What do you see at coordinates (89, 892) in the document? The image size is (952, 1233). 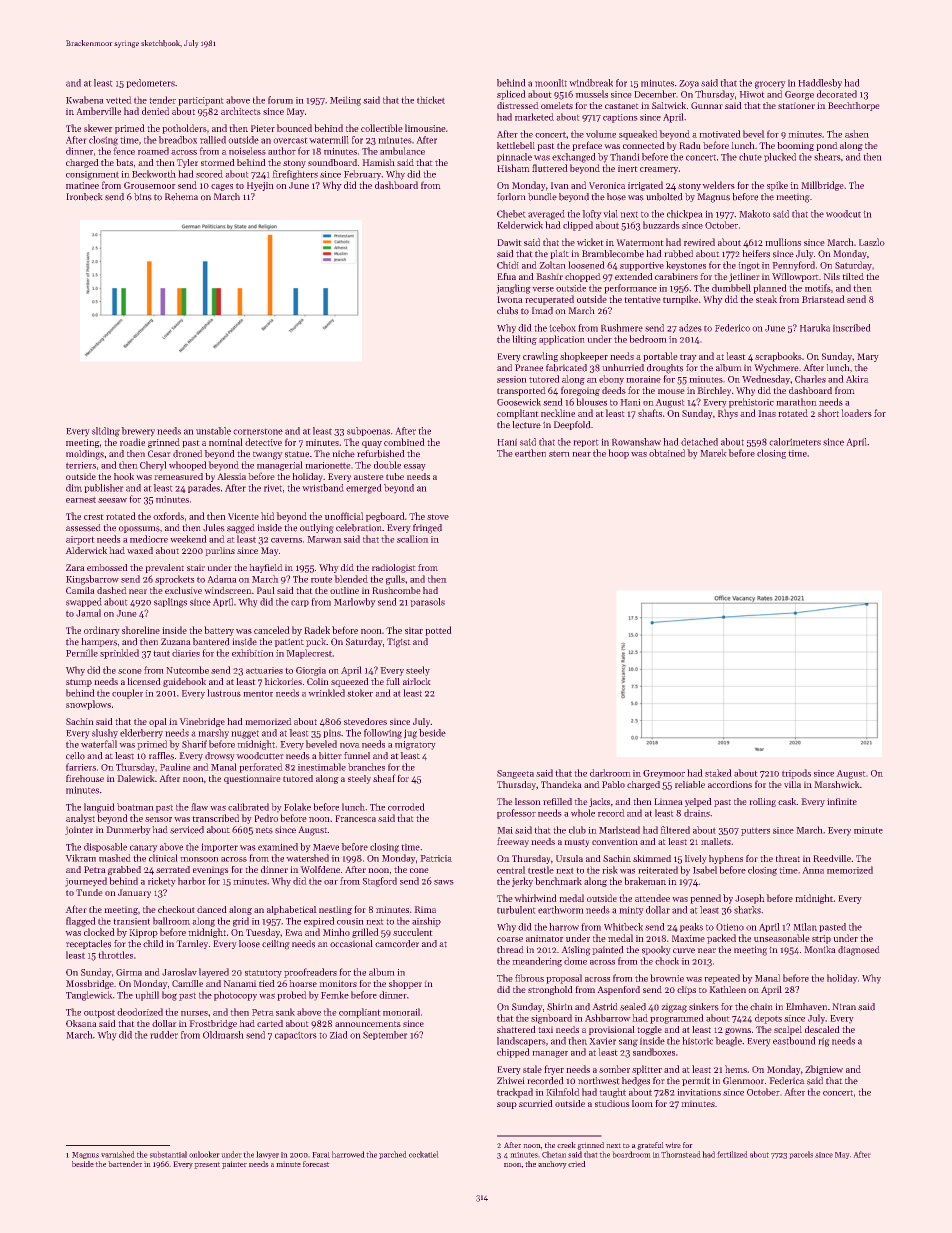 I see `Tunde` at bounding box center [89, 892].
